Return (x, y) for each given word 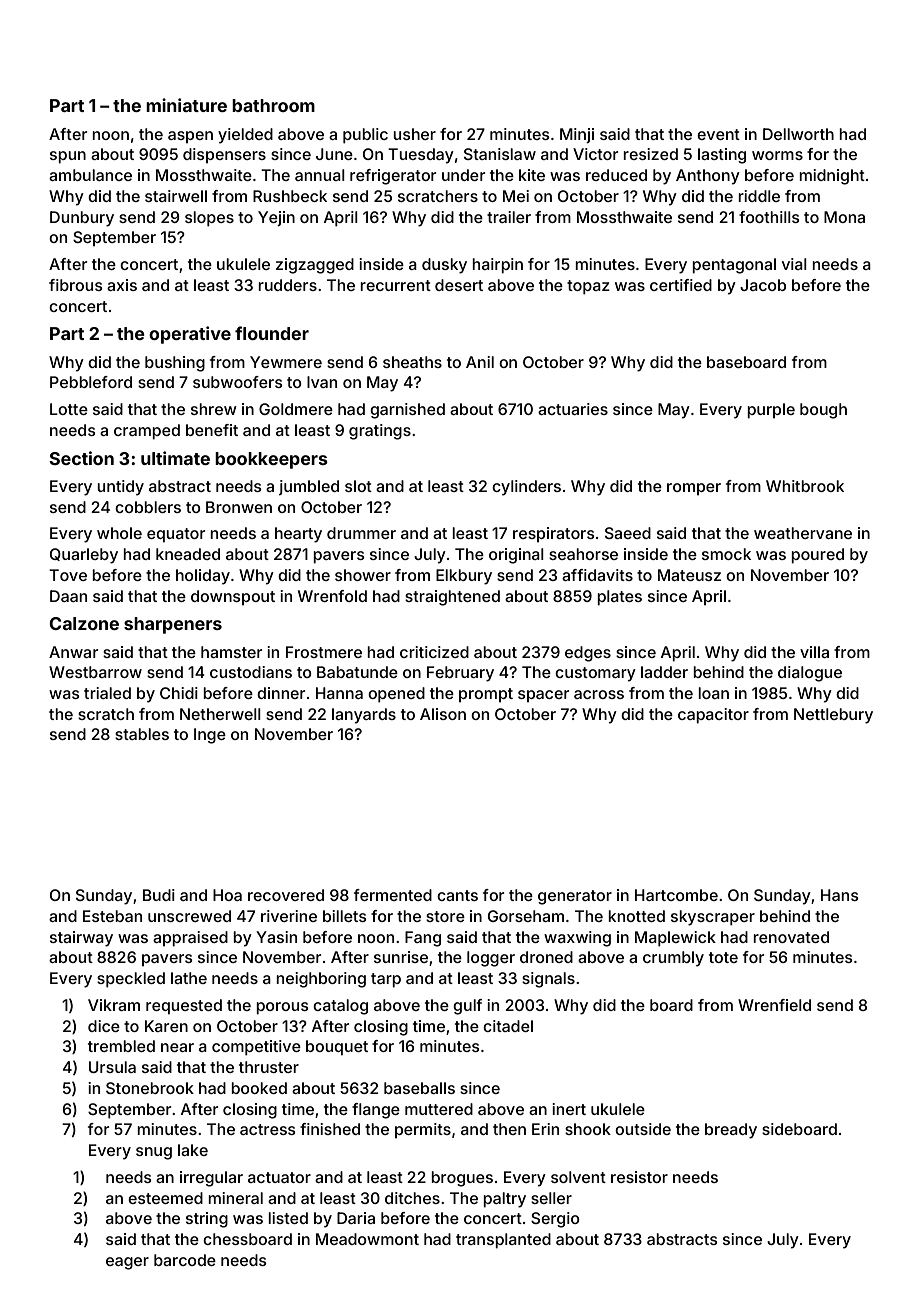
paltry (504, 1200)
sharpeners (173, 625)
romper (694, 489)
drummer (361, 533)
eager (127, 1263)
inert (569, 1109)
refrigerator (393, 177)
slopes (209, 219)
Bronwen (239, 507)
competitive (256, 1048)
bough (823, 411)
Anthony (708, 177)
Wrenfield (774, 1005)
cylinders (526, 488)
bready (731, 1131)
